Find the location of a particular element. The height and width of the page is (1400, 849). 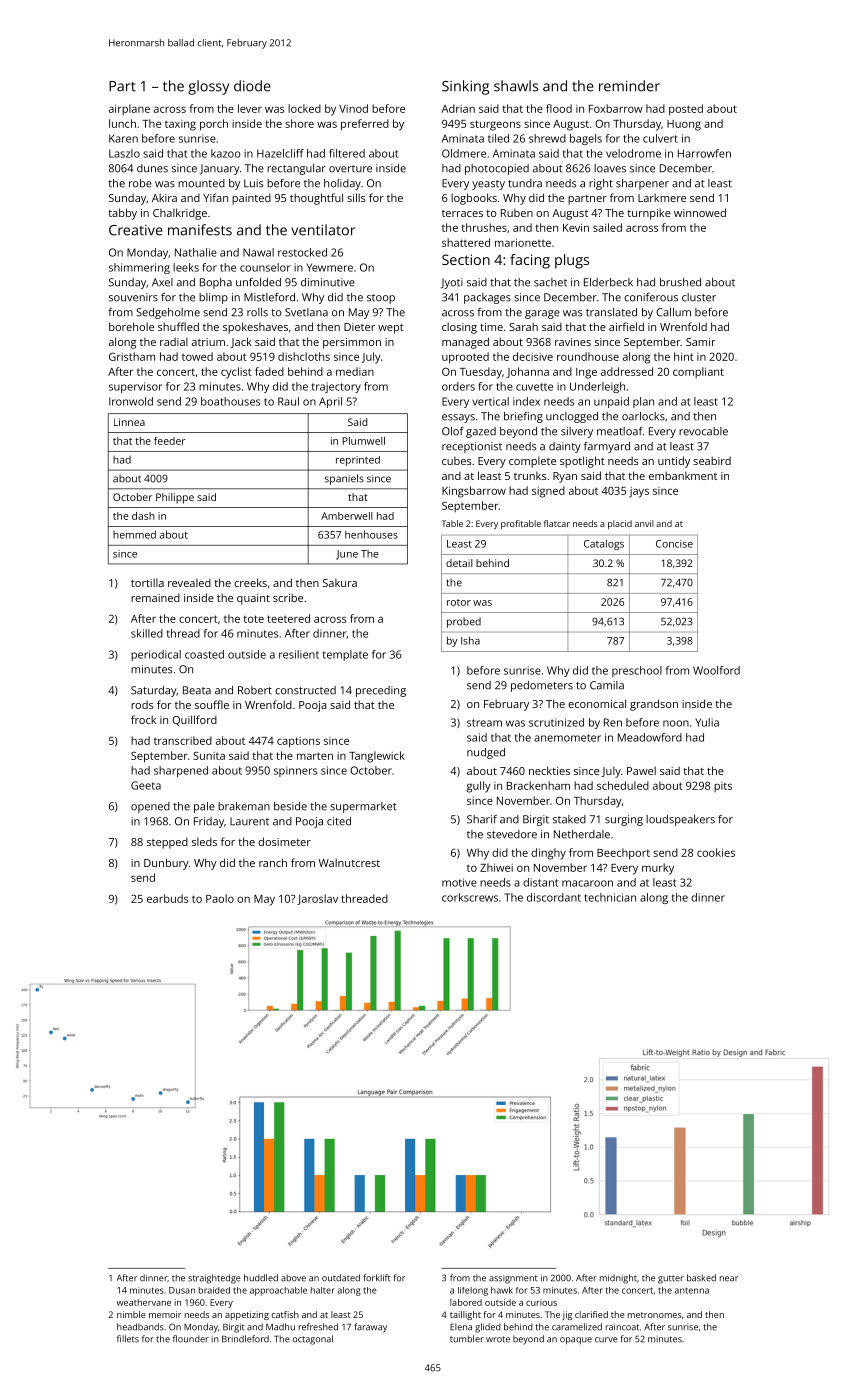

diode is located at coordinates (252, 86).
